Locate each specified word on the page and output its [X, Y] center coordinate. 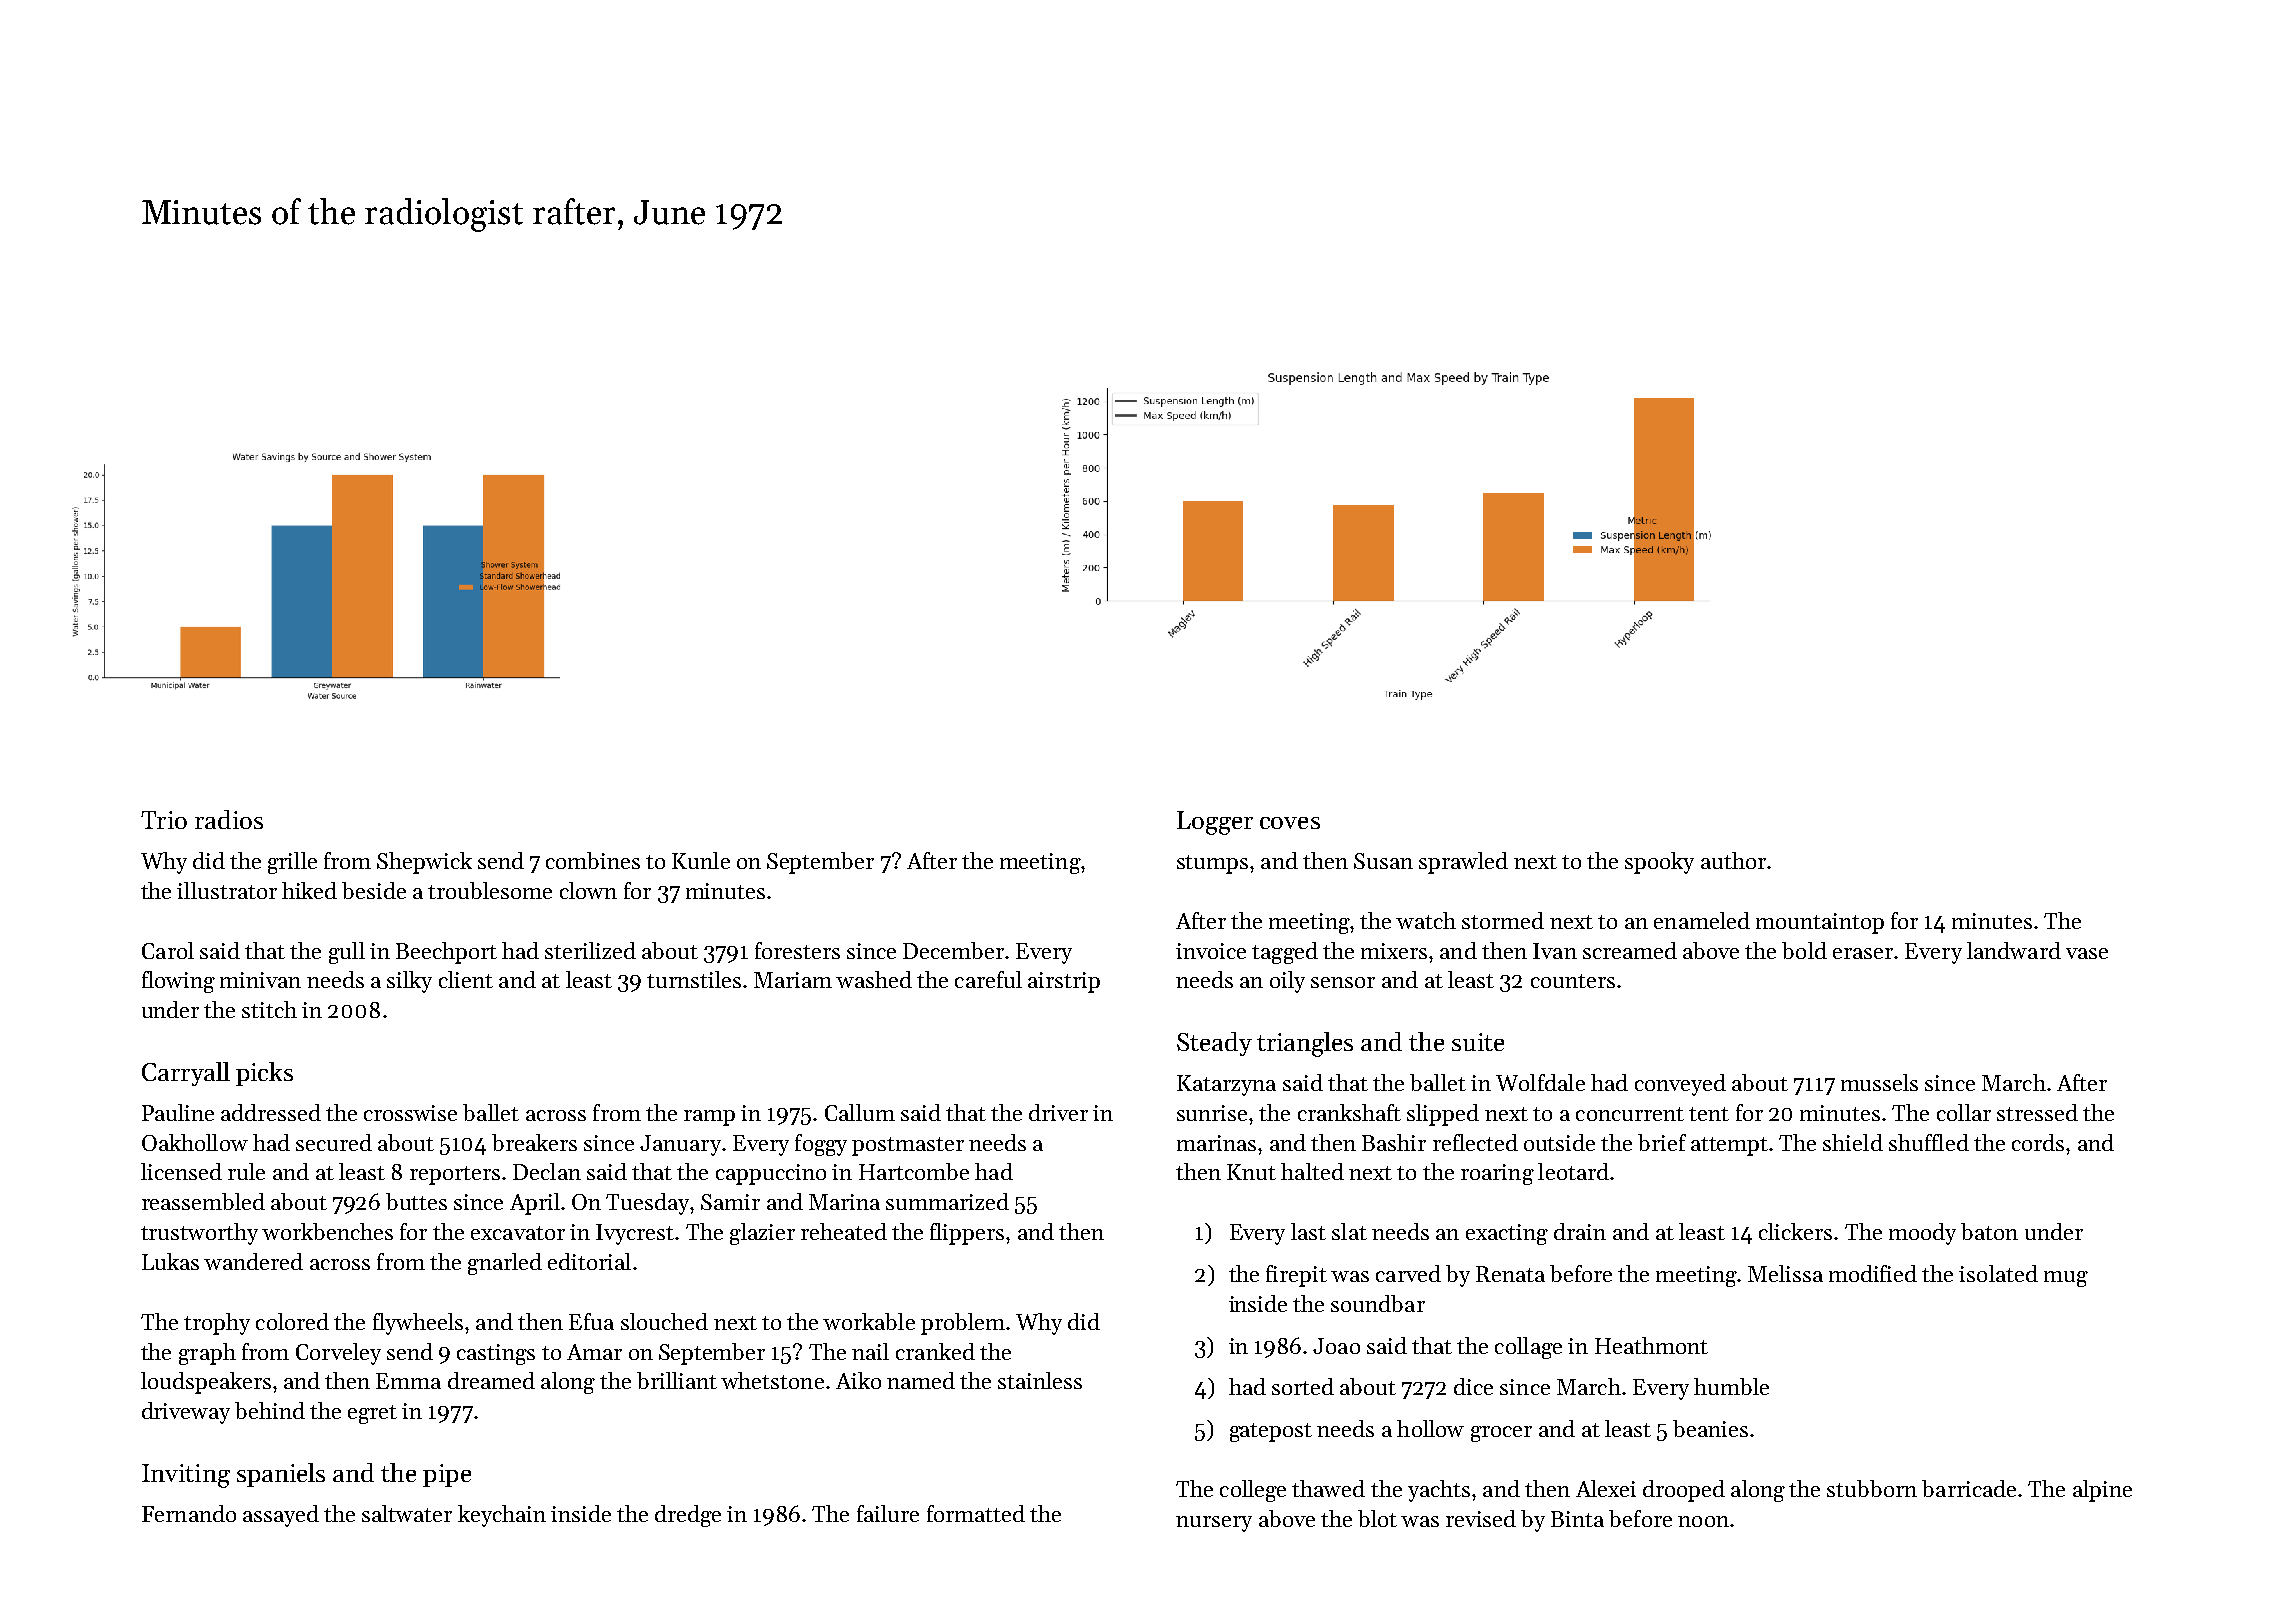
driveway [186, 1413]
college [1253, 1491]
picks [264, 1074]
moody [1922, 1234]
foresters [797, 950]
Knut [1251, 1172]
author [1733, 860]
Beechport [446, 953]
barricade [1969, 1488]
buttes [416, 1201]
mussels [1879, 1082]
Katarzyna [1226, 1085]
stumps [1212, 864]
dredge [688, 1516]
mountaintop [1820, 923]
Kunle [701, 860]
